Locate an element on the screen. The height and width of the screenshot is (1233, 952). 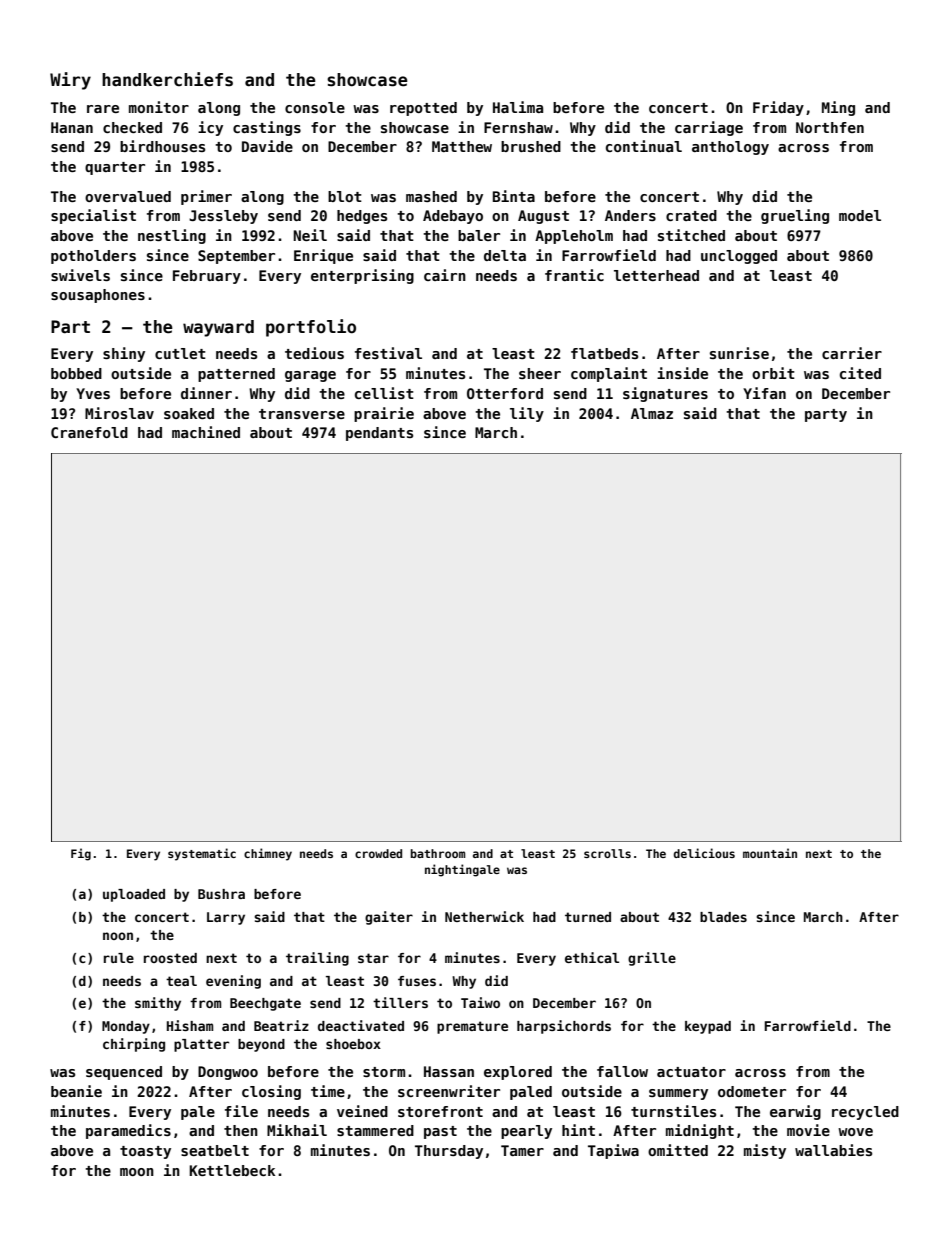
patterned is located at coordinates (236, 375).
